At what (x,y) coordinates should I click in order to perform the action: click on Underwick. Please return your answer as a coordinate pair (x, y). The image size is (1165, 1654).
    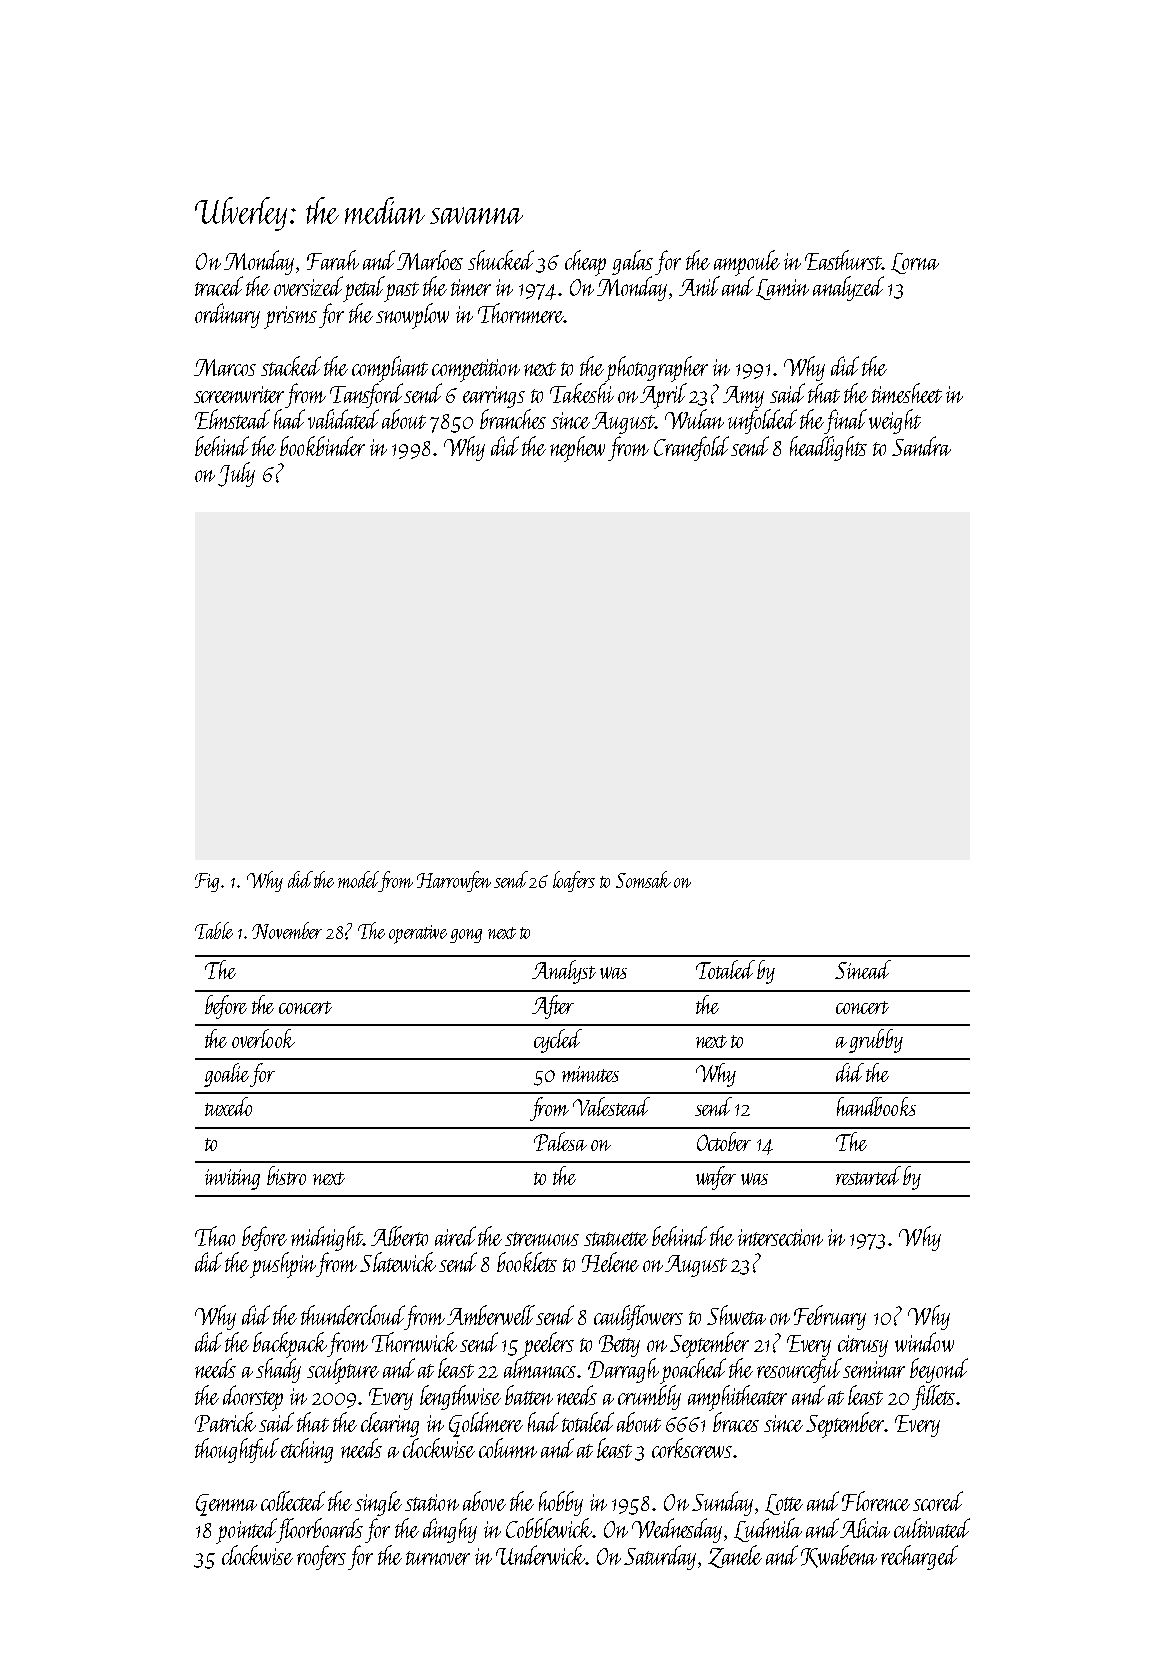
    Looking at the image, I should click on (540, 1555).
